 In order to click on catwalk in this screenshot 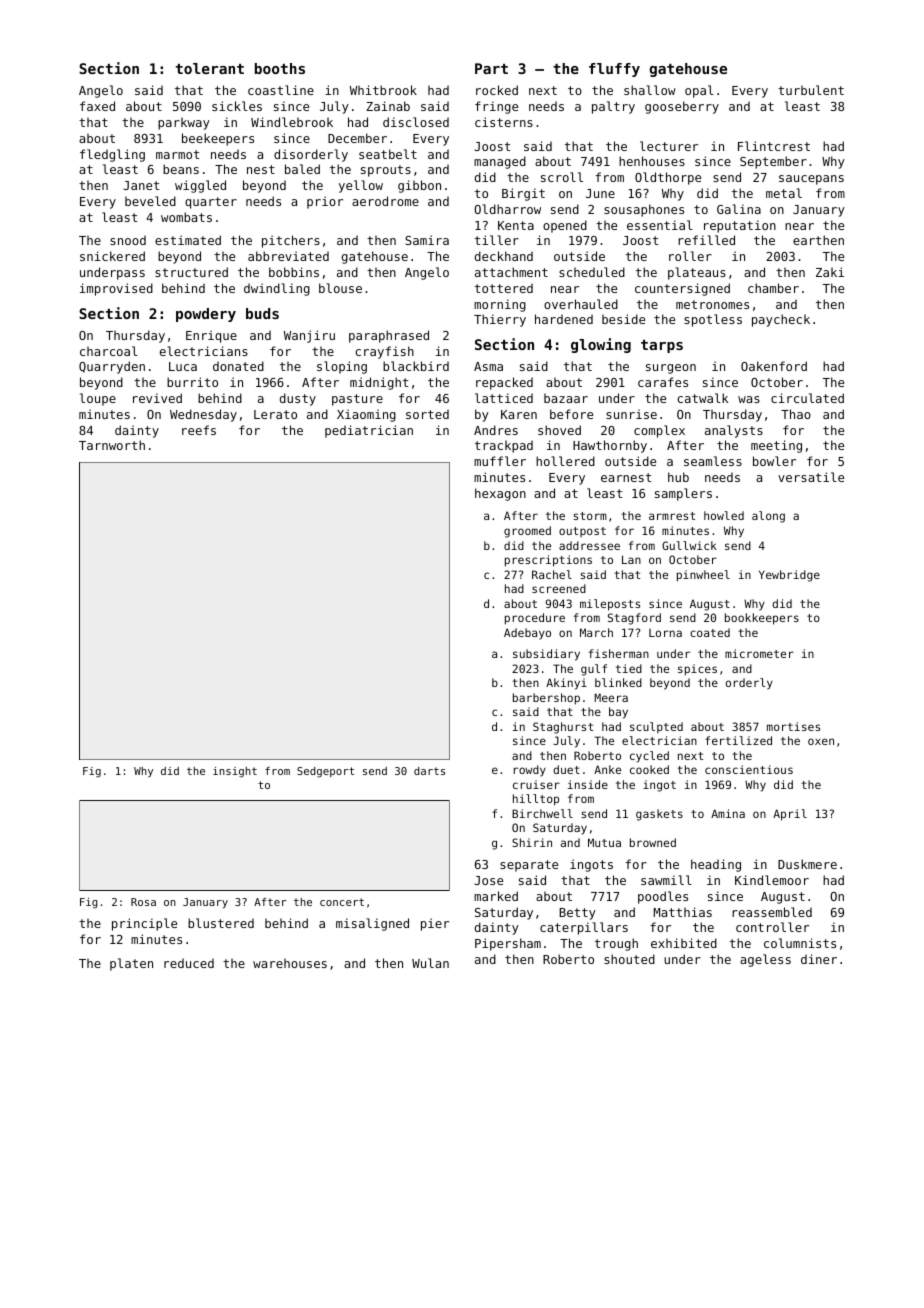, I will do `click(702, 398)`.
